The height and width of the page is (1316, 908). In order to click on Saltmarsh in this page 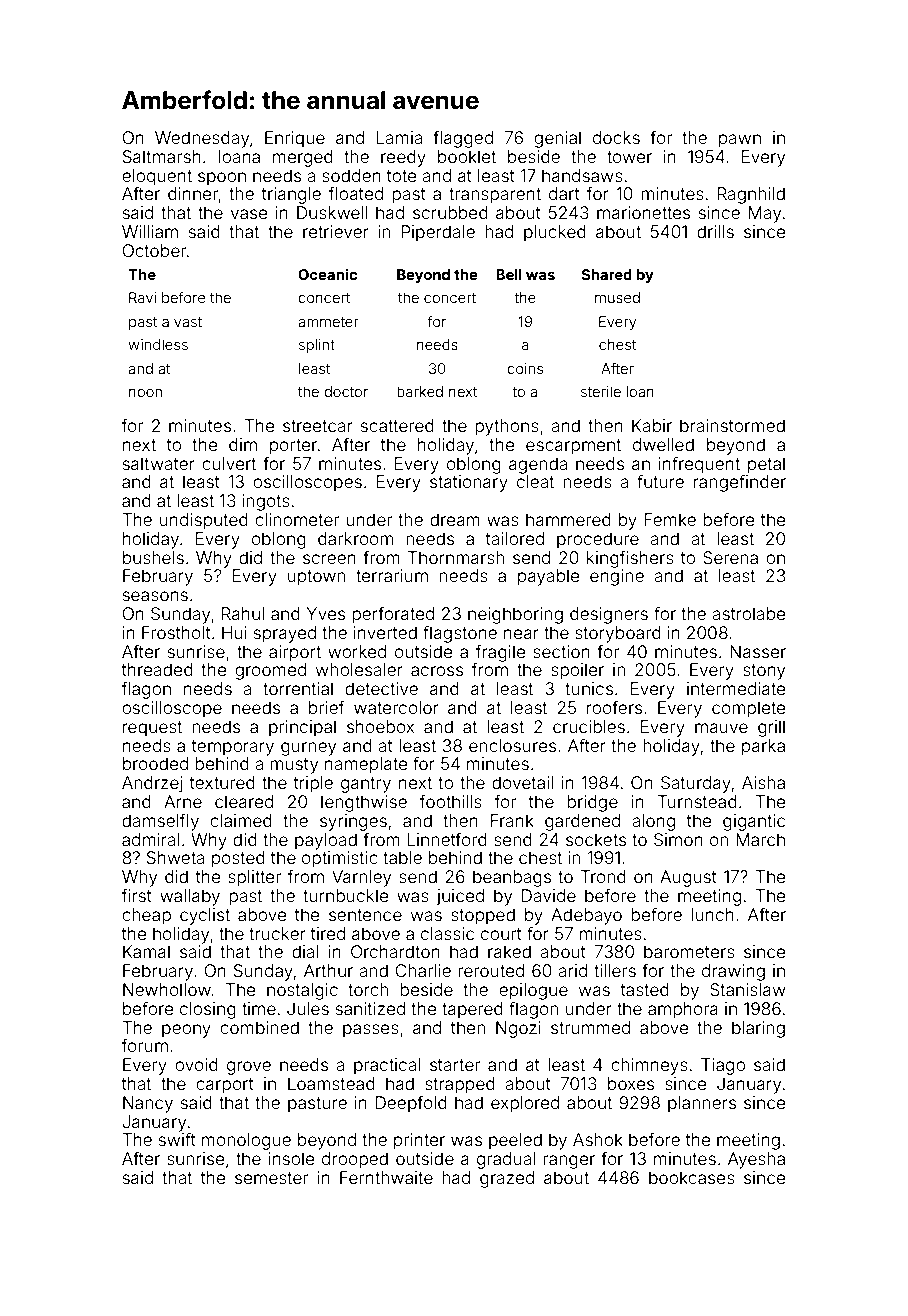, I will do `click(162, 156)`.
